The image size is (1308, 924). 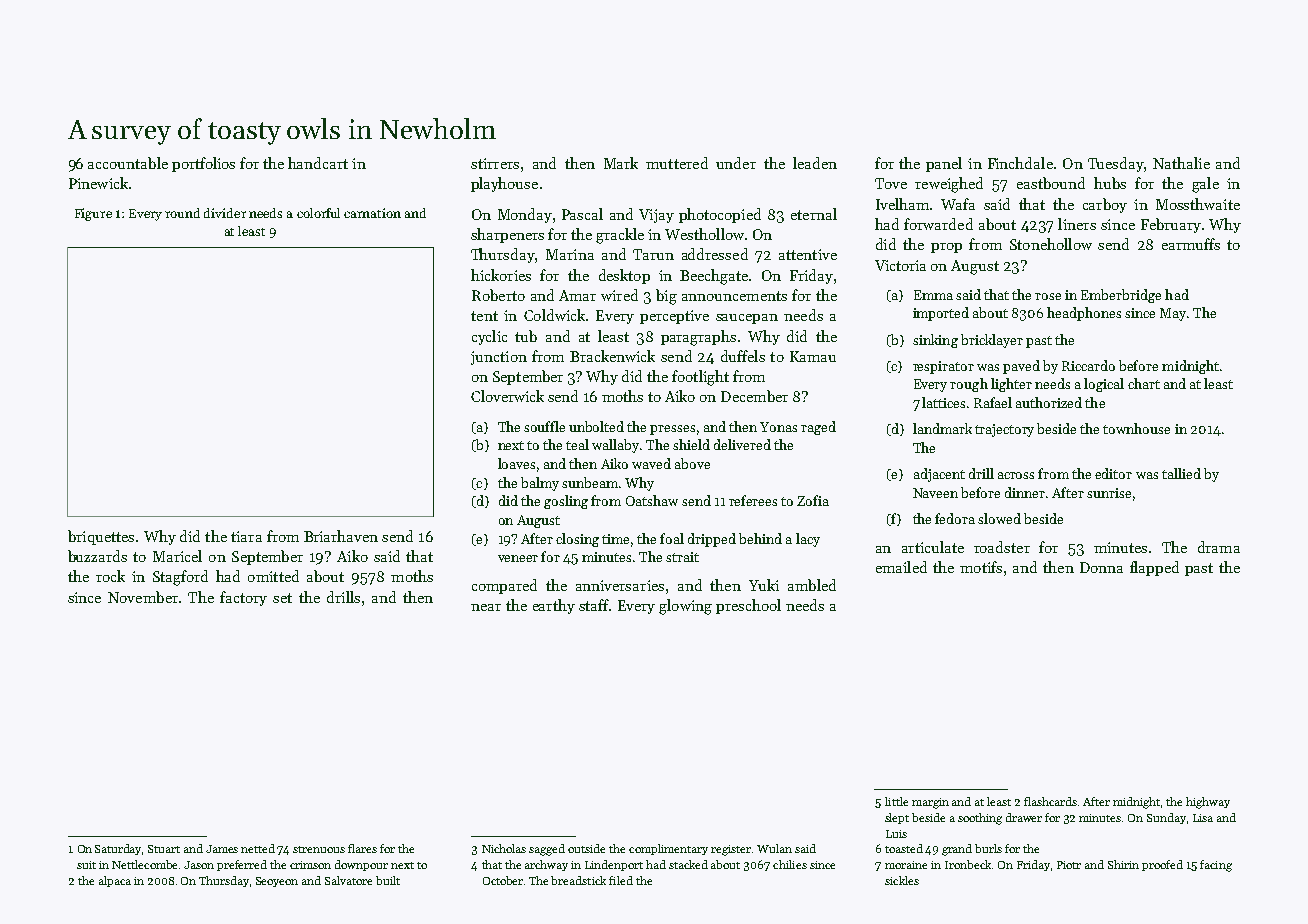 I want to click on sunrise, so click(x=1109, y=493).
